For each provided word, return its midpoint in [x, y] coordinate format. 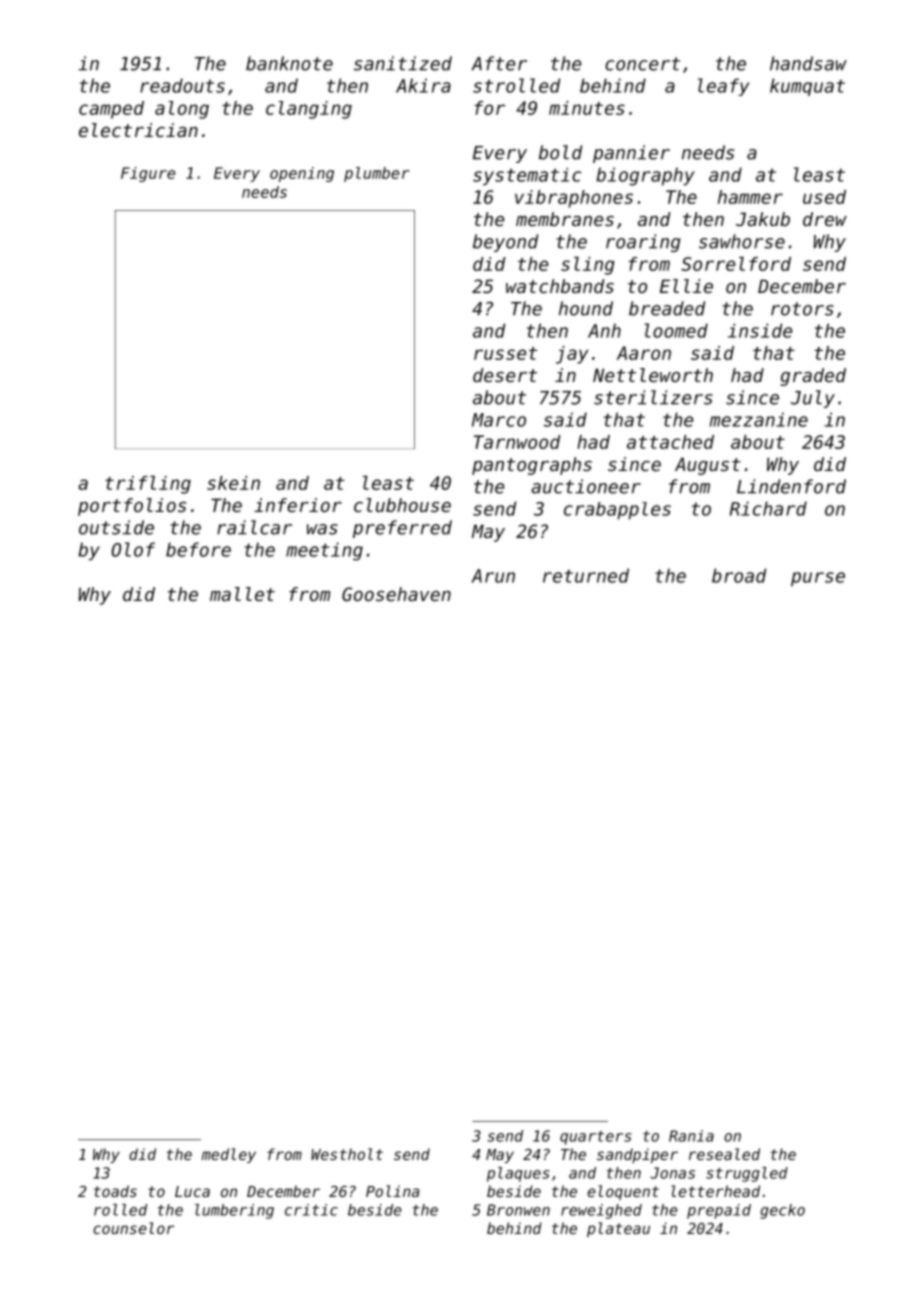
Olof [133, 549]
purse [818, 579]
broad [739, 575]
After [499, 63]
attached [670, 442]
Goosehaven [396, 594]
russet [505, 353]
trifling [148, 485]
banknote [289, 63]
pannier [631, 154]
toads [115, 1191]
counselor [133, 1228]
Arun [493, 576]
